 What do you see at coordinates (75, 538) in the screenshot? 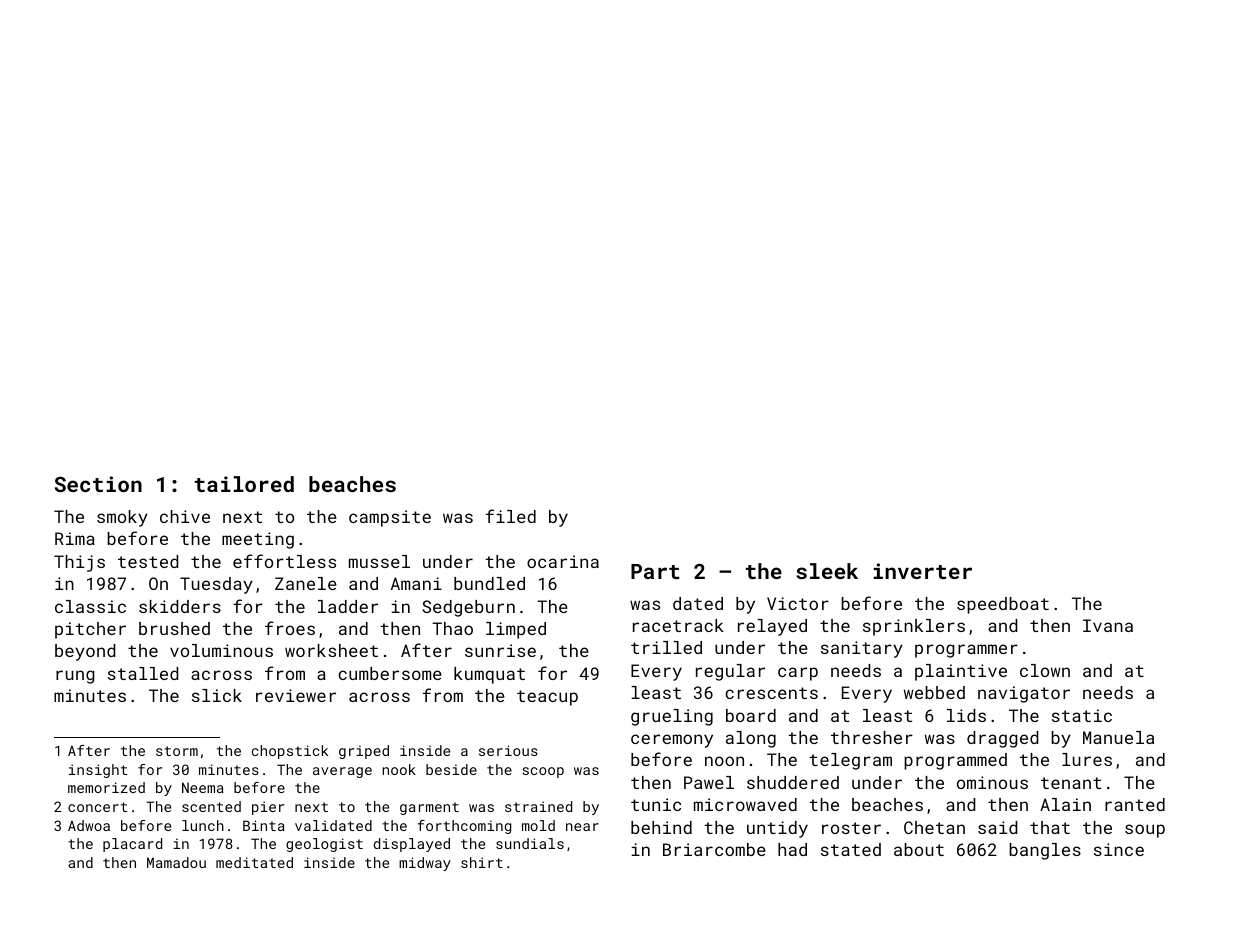
I see `Rima` at bounding box center [75, 538].
